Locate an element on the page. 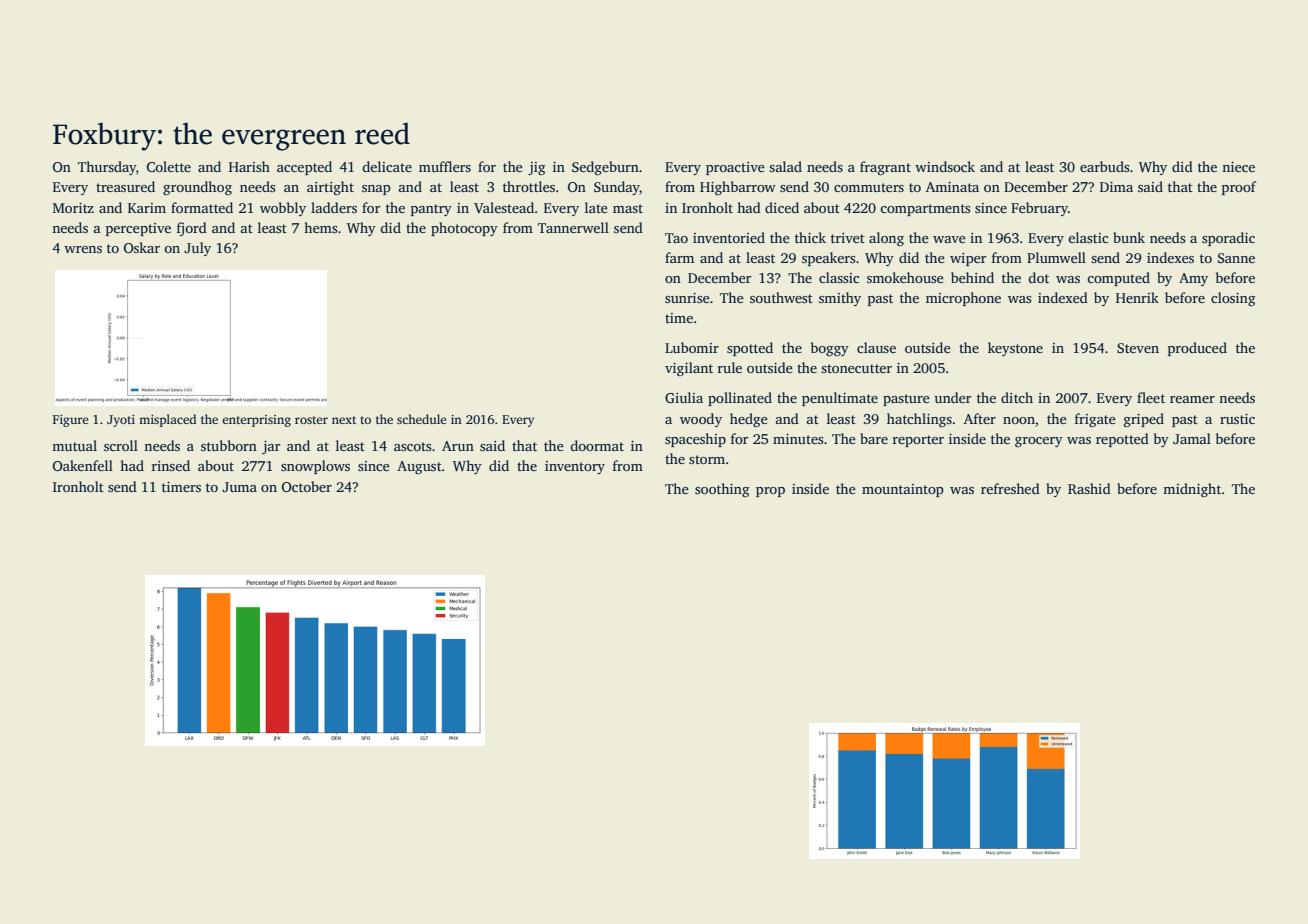 The image size is (1308, 924). earbuds is located at coordinates (1105, 166).
